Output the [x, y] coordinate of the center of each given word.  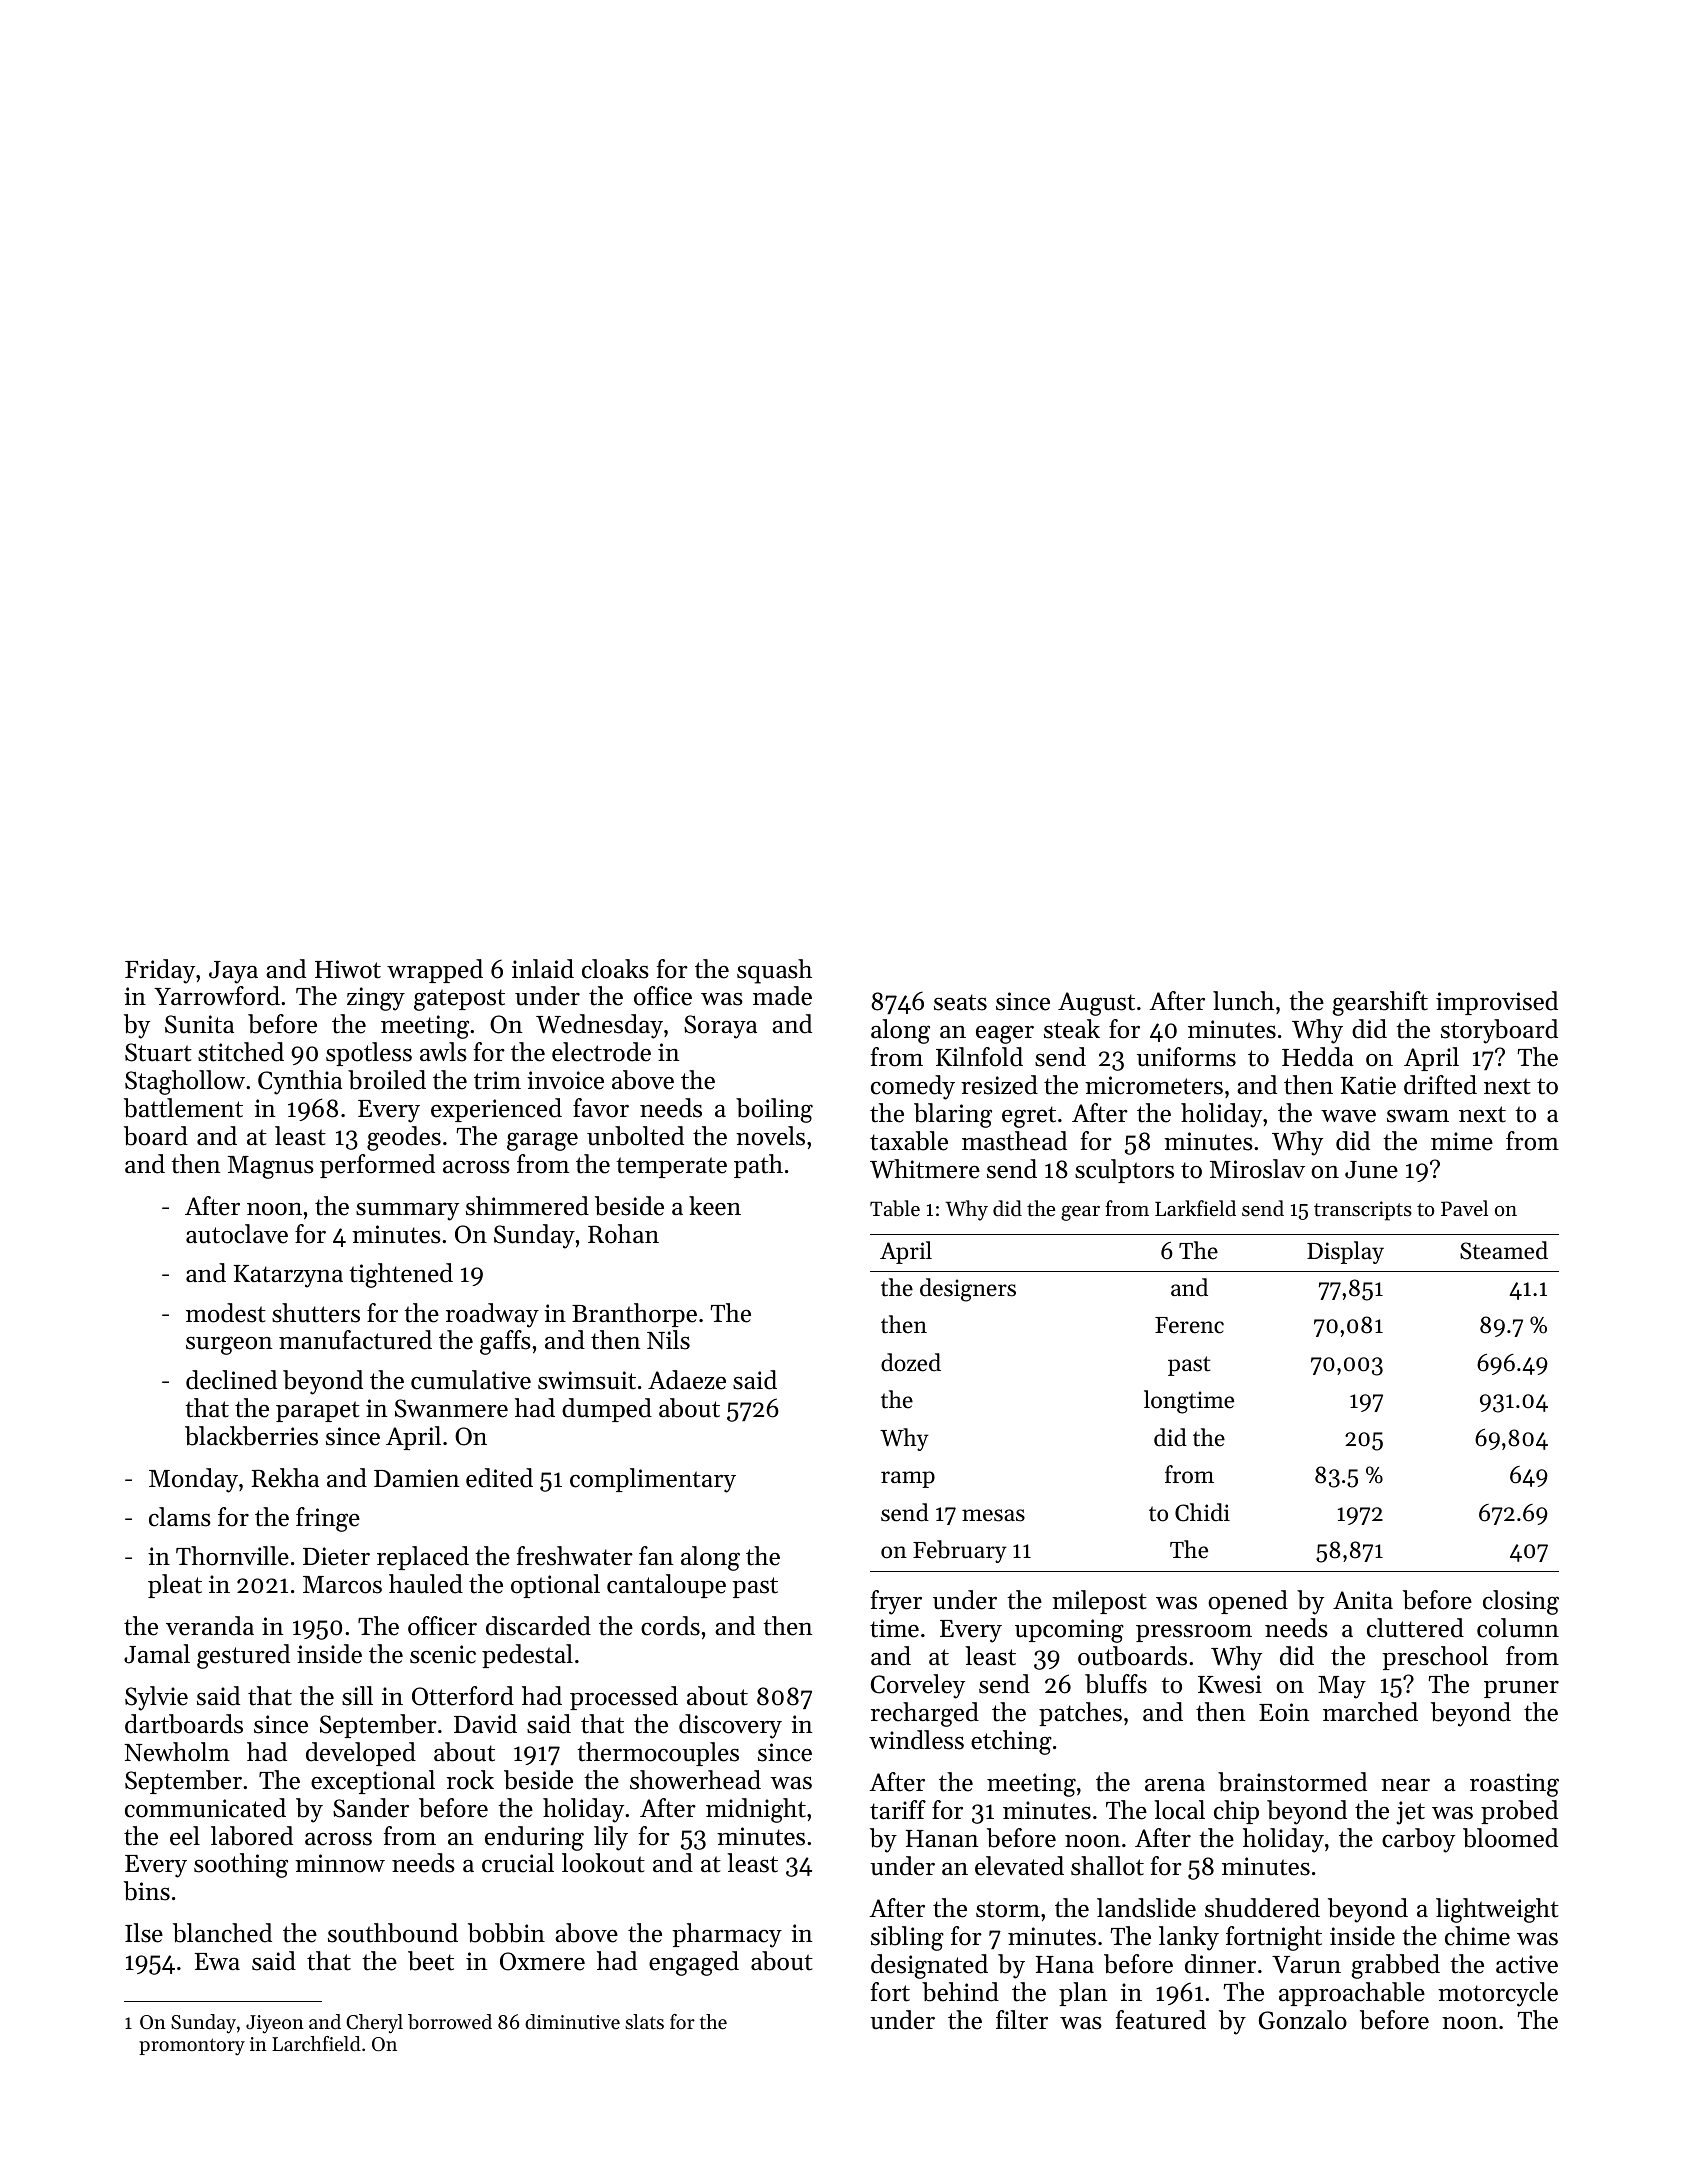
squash [774, 971]
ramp [908, 1479]
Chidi [1202, 1512]
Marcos [342, 1585]
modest [226, 1313]
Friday [160, 971]
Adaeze [687, 1380]
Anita [1363, 1600]
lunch [1243, 1001]
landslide [1146, 1908]
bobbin [506, 1933]
